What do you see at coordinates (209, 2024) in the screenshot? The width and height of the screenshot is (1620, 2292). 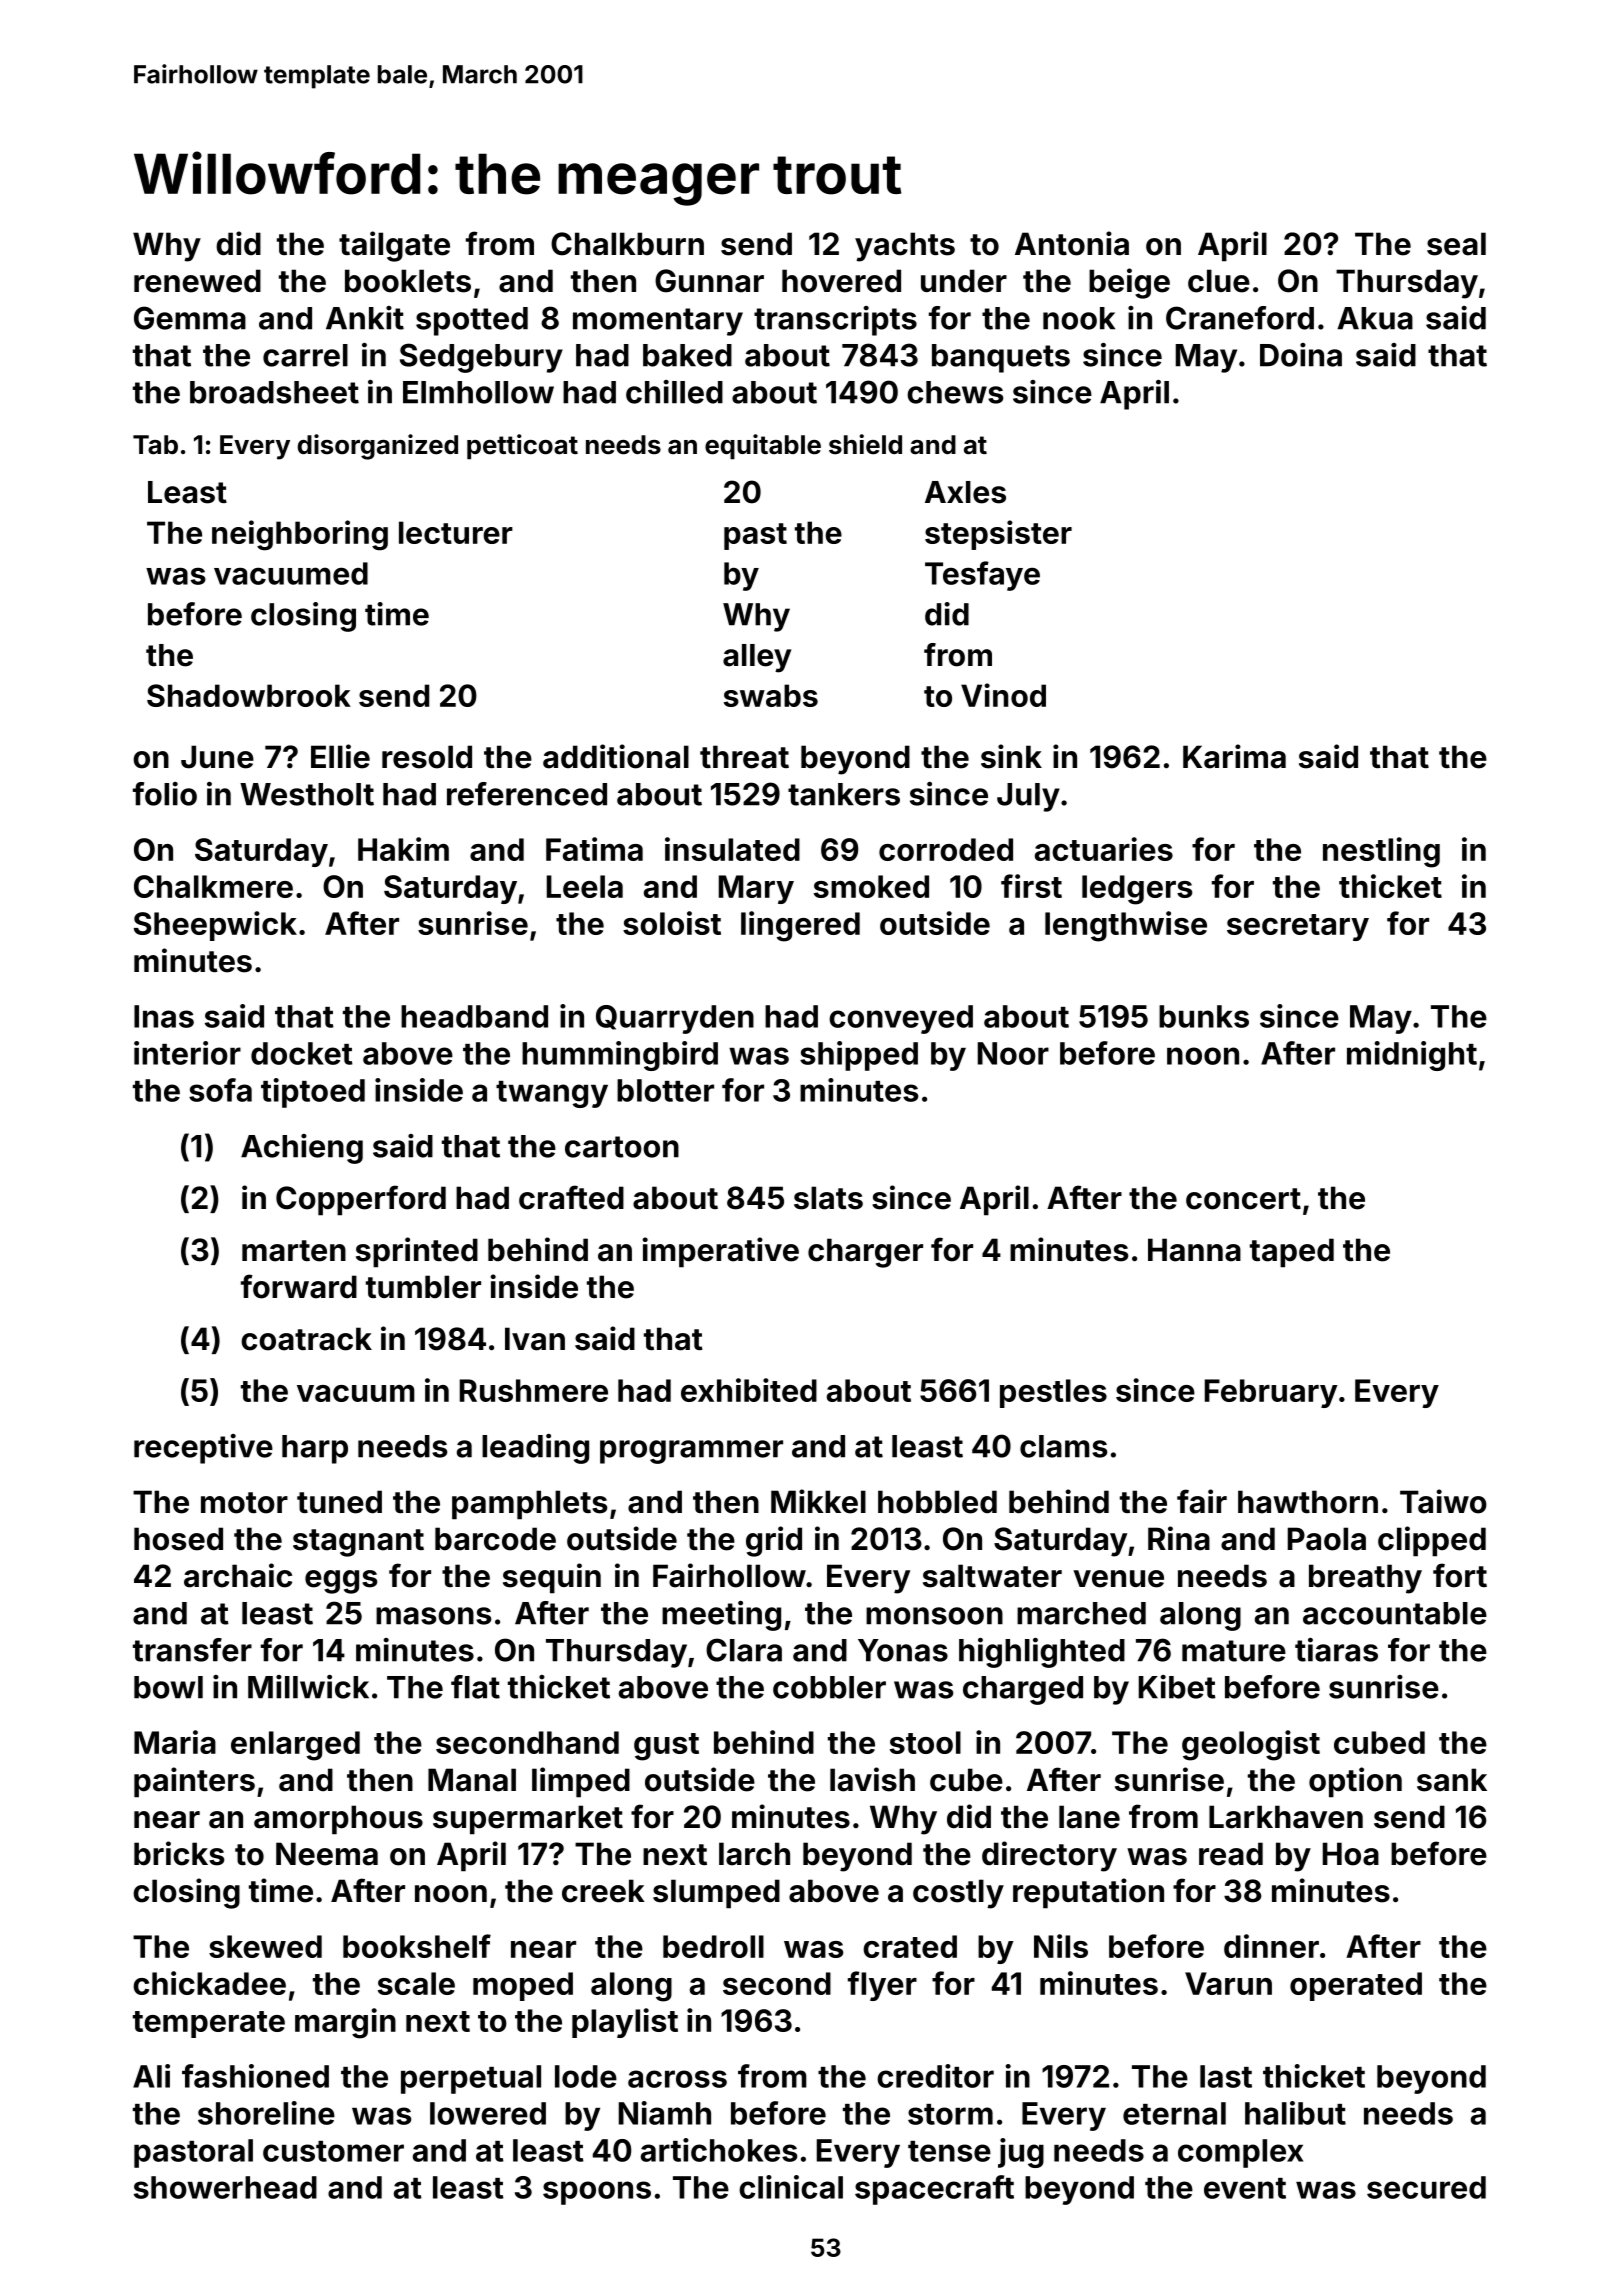 I see `temperate` at bounding box center [209, 2024].
